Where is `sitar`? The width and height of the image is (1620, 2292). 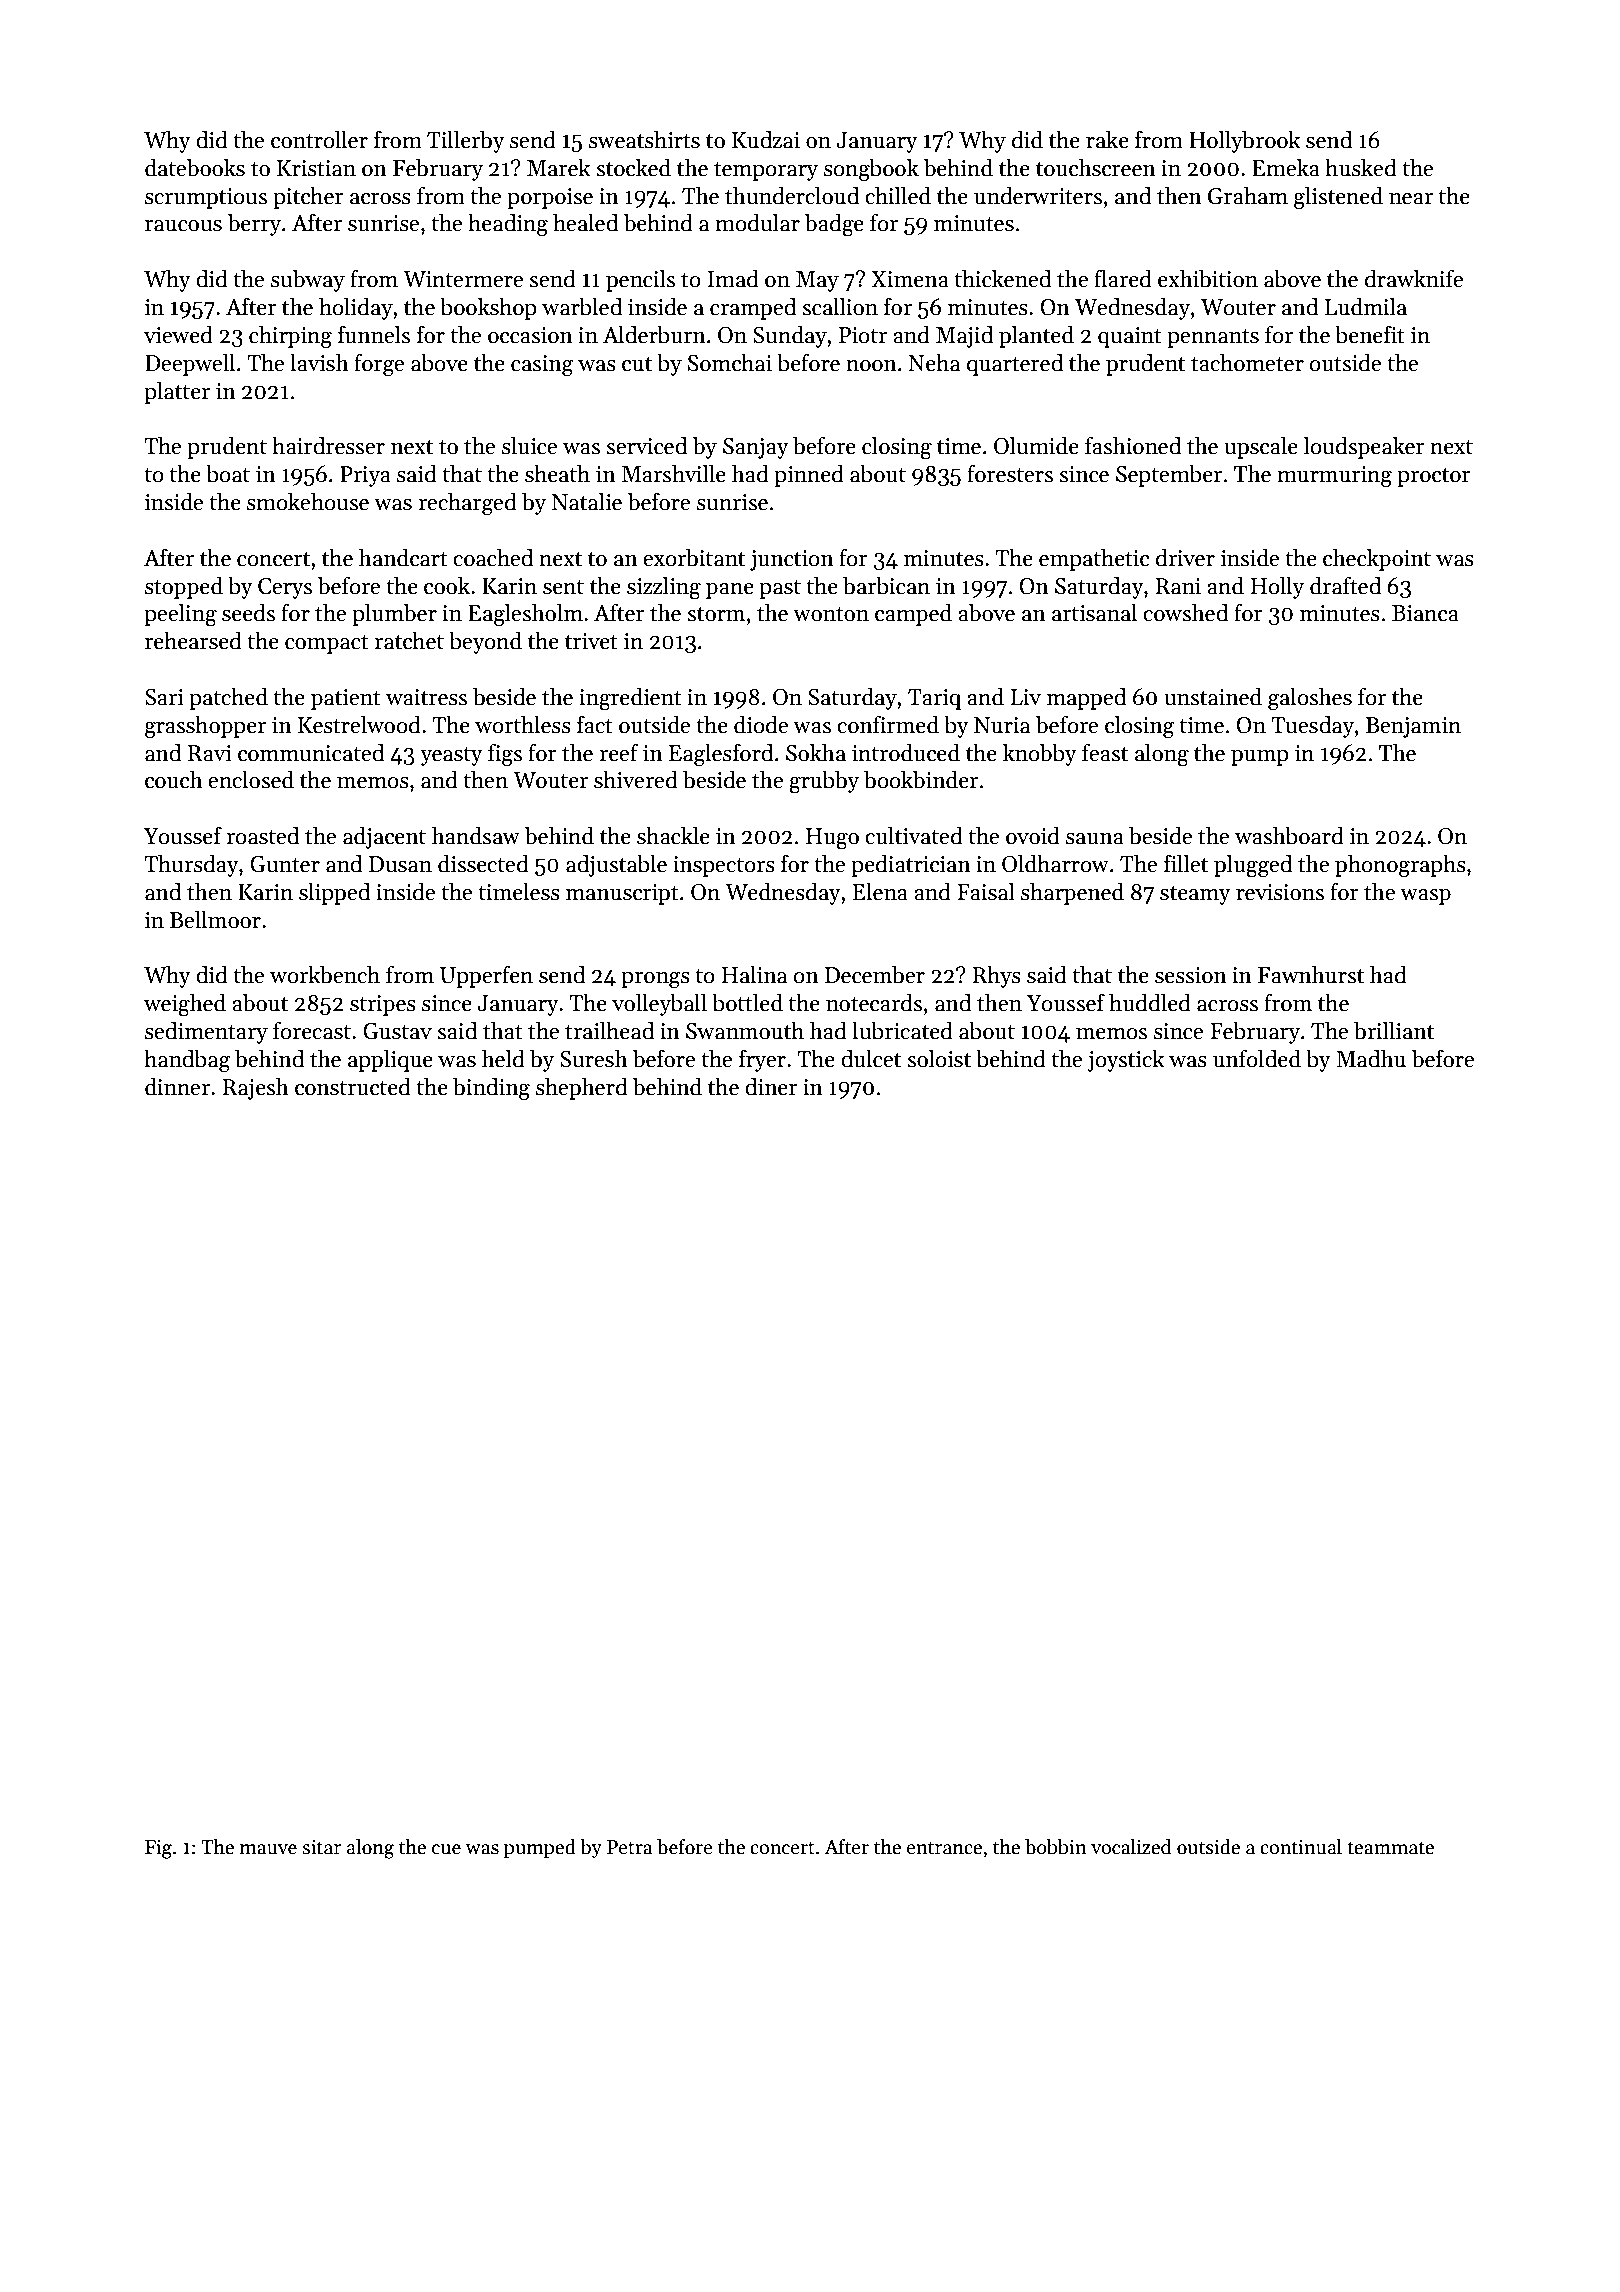 sitar is located at coordinates (322, 1847).
